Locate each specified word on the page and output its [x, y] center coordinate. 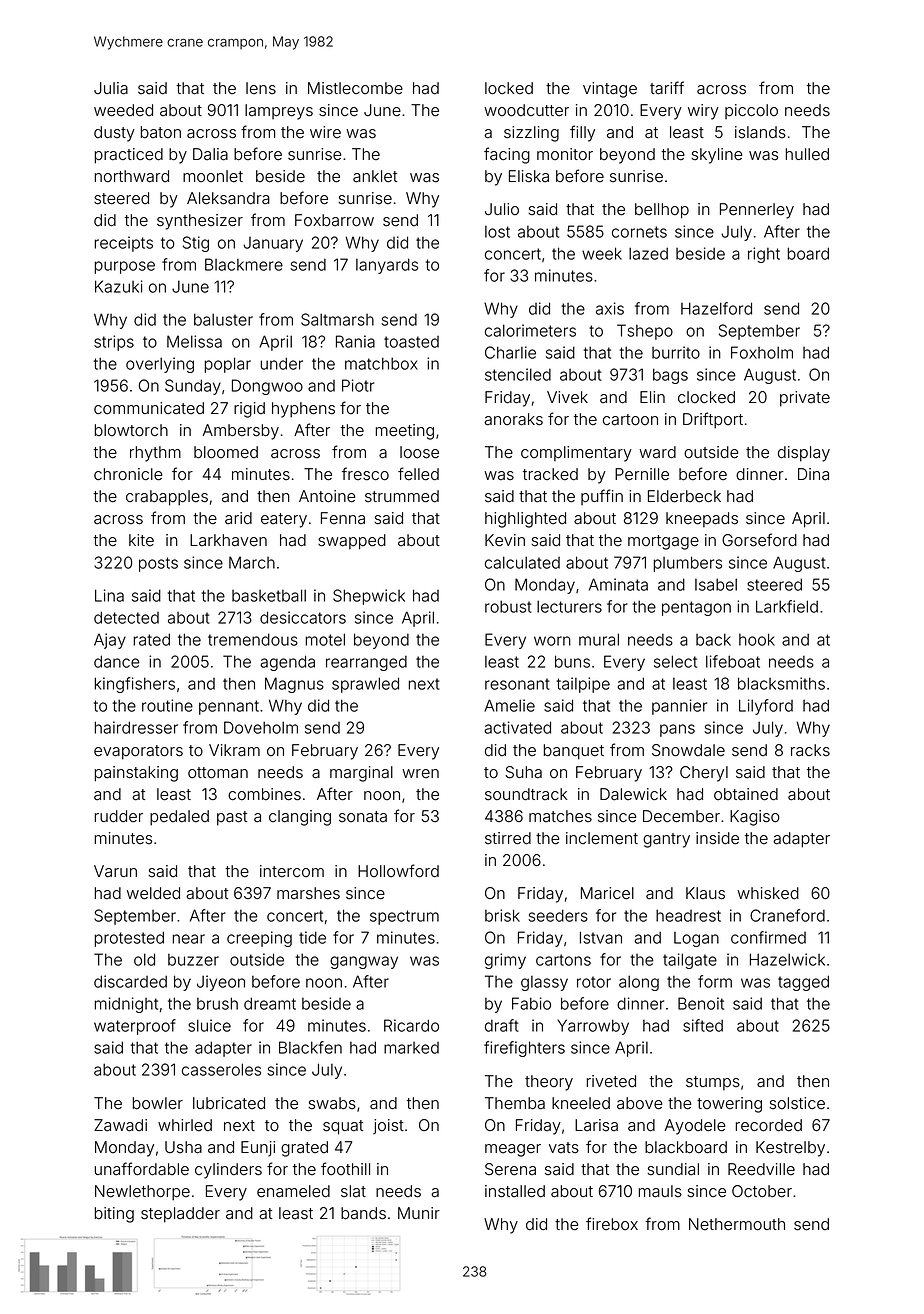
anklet [375, 176]
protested [129, 939]
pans [677, 730]
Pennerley [757, 211]
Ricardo [411, 1025]
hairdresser [136, 727]
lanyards [387, 266]
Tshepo [645, 332]
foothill [345, 1169]
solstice [797, 1103]
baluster [223, 319]
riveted [611, 1081]
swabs [332, 1103]
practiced [129, 156]
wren [420, 773]
